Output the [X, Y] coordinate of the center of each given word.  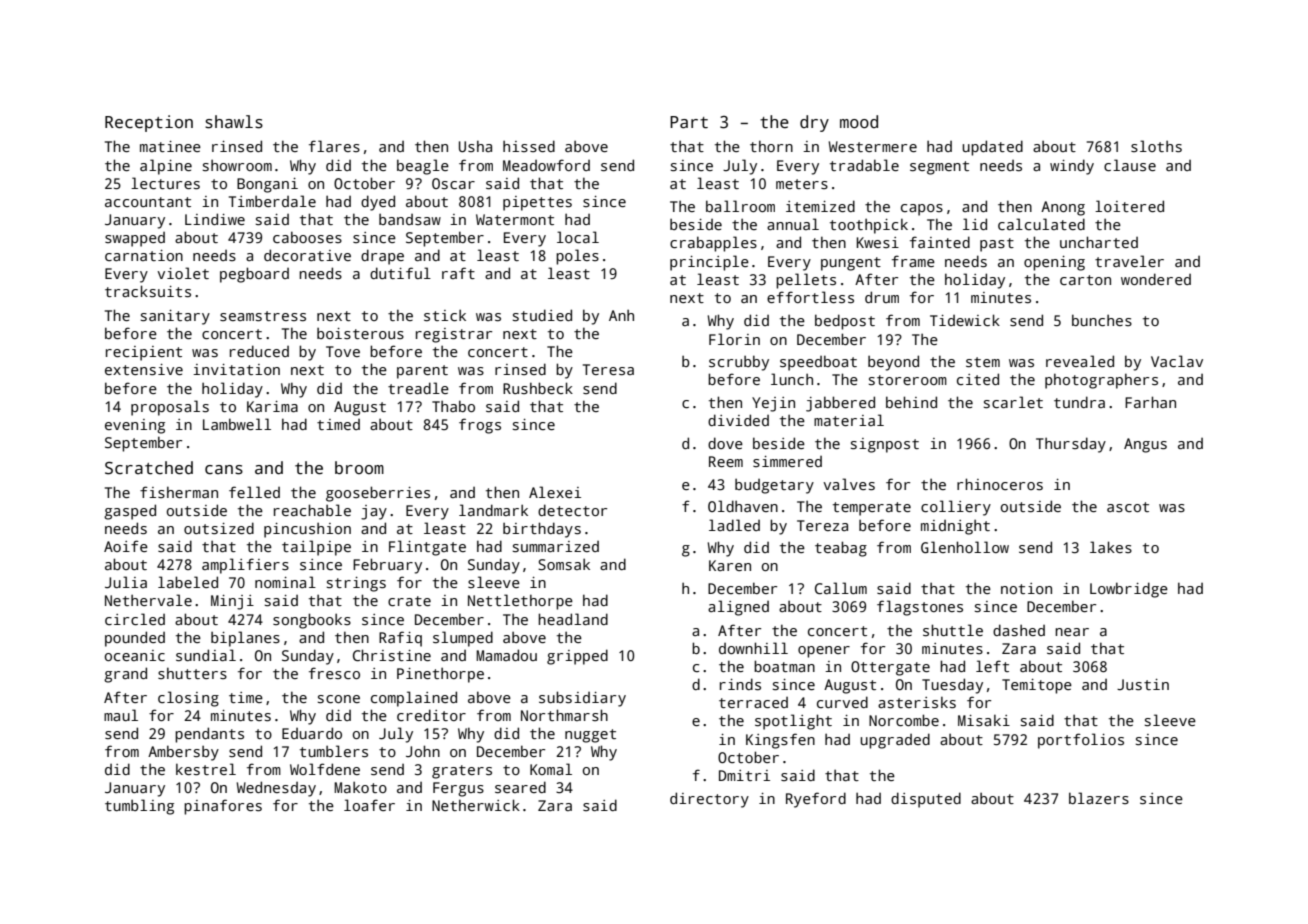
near [1072, 632]
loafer [369, 805]
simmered [787, 461]
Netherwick [476, 805]
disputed [926, 800]
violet [183, 273]
